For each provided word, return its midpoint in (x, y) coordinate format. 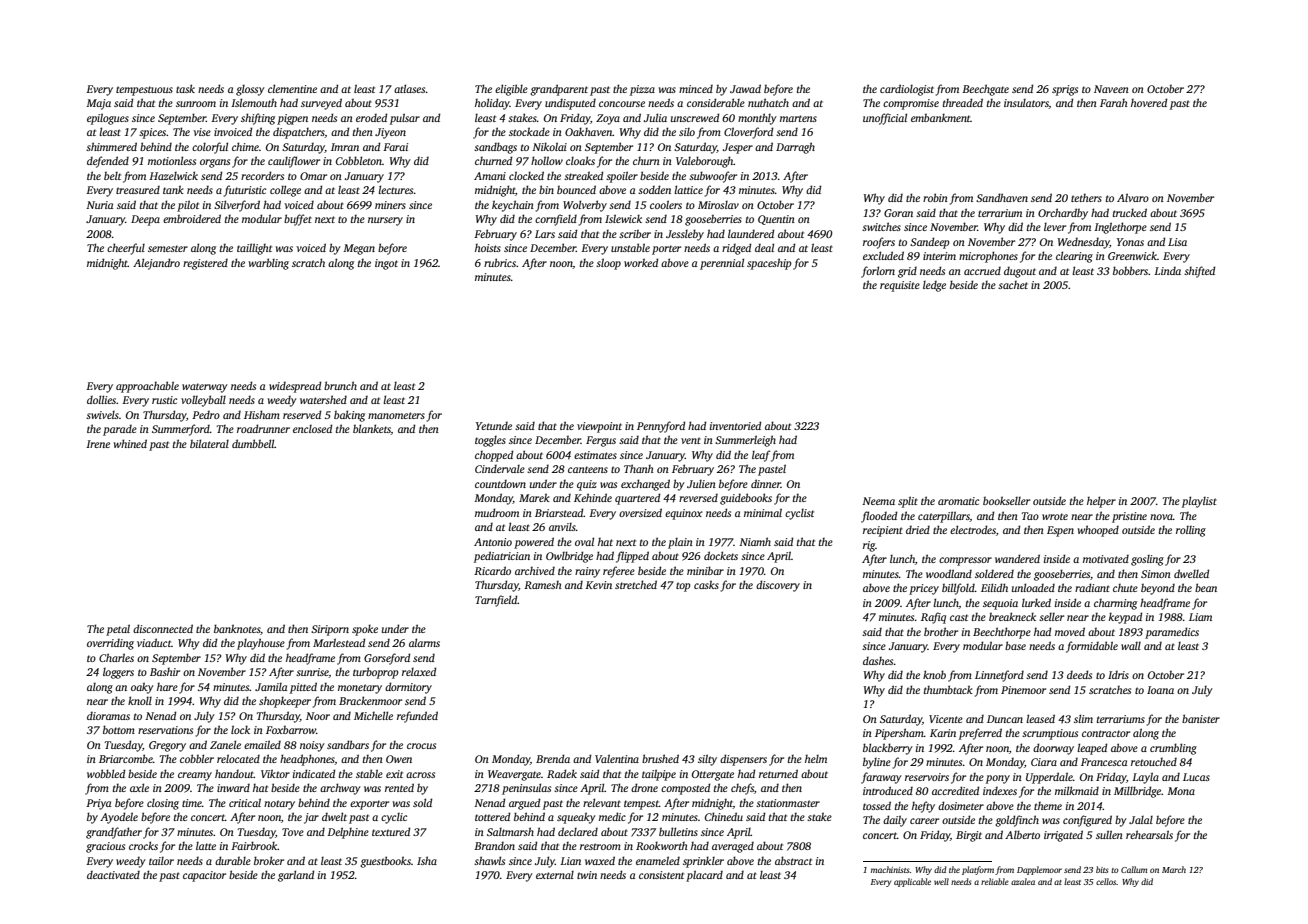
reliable (995, 881)
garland (296, 876)
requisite (900, 286)
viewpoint (599, 427)
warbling (269, 264)
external (555, 875)
